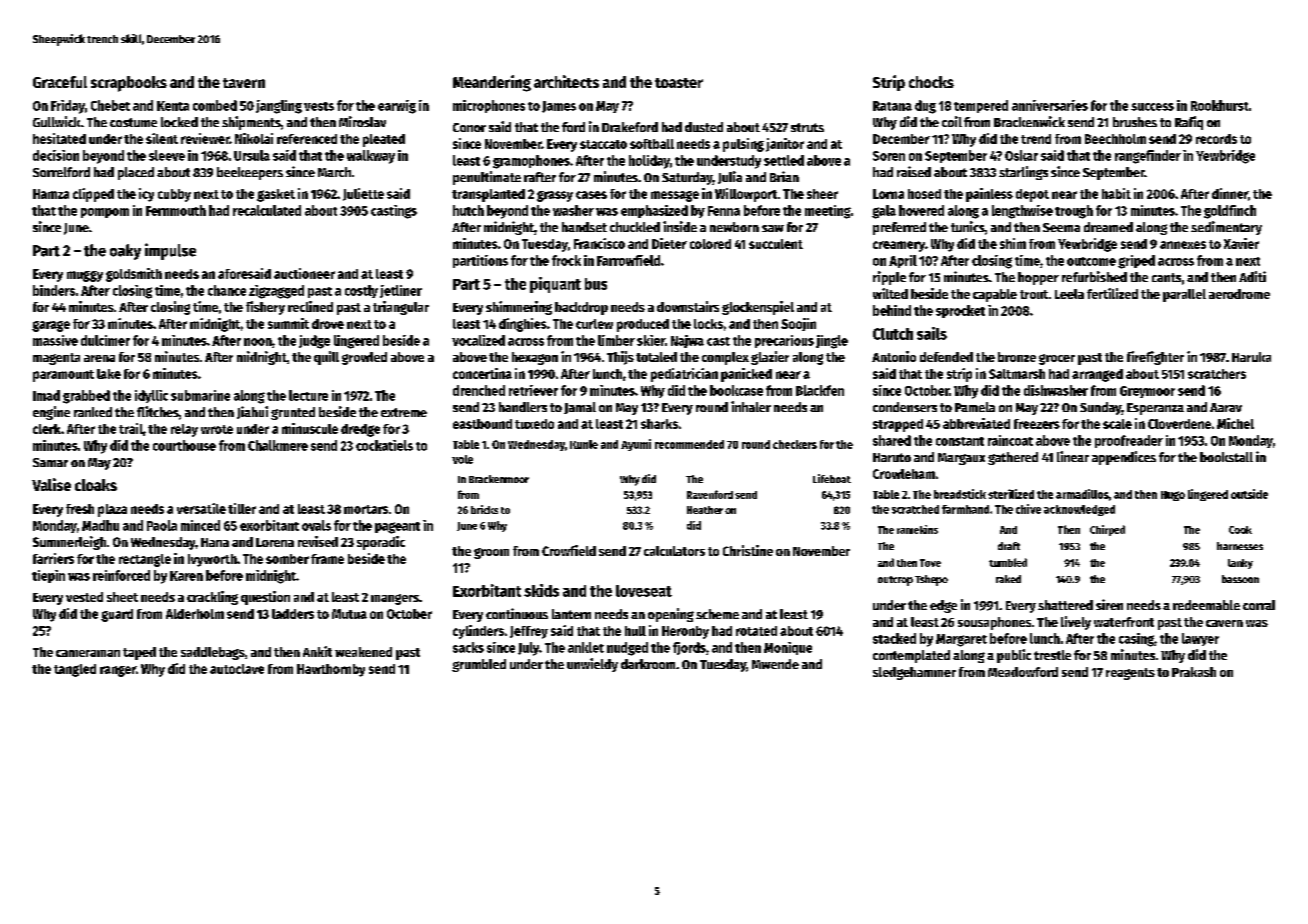 Image resolution: width=1308 pixels, height=924 pixels. Describe the element at coordinates (158, 411) in the screenshot. I see `flitches` at that location.
